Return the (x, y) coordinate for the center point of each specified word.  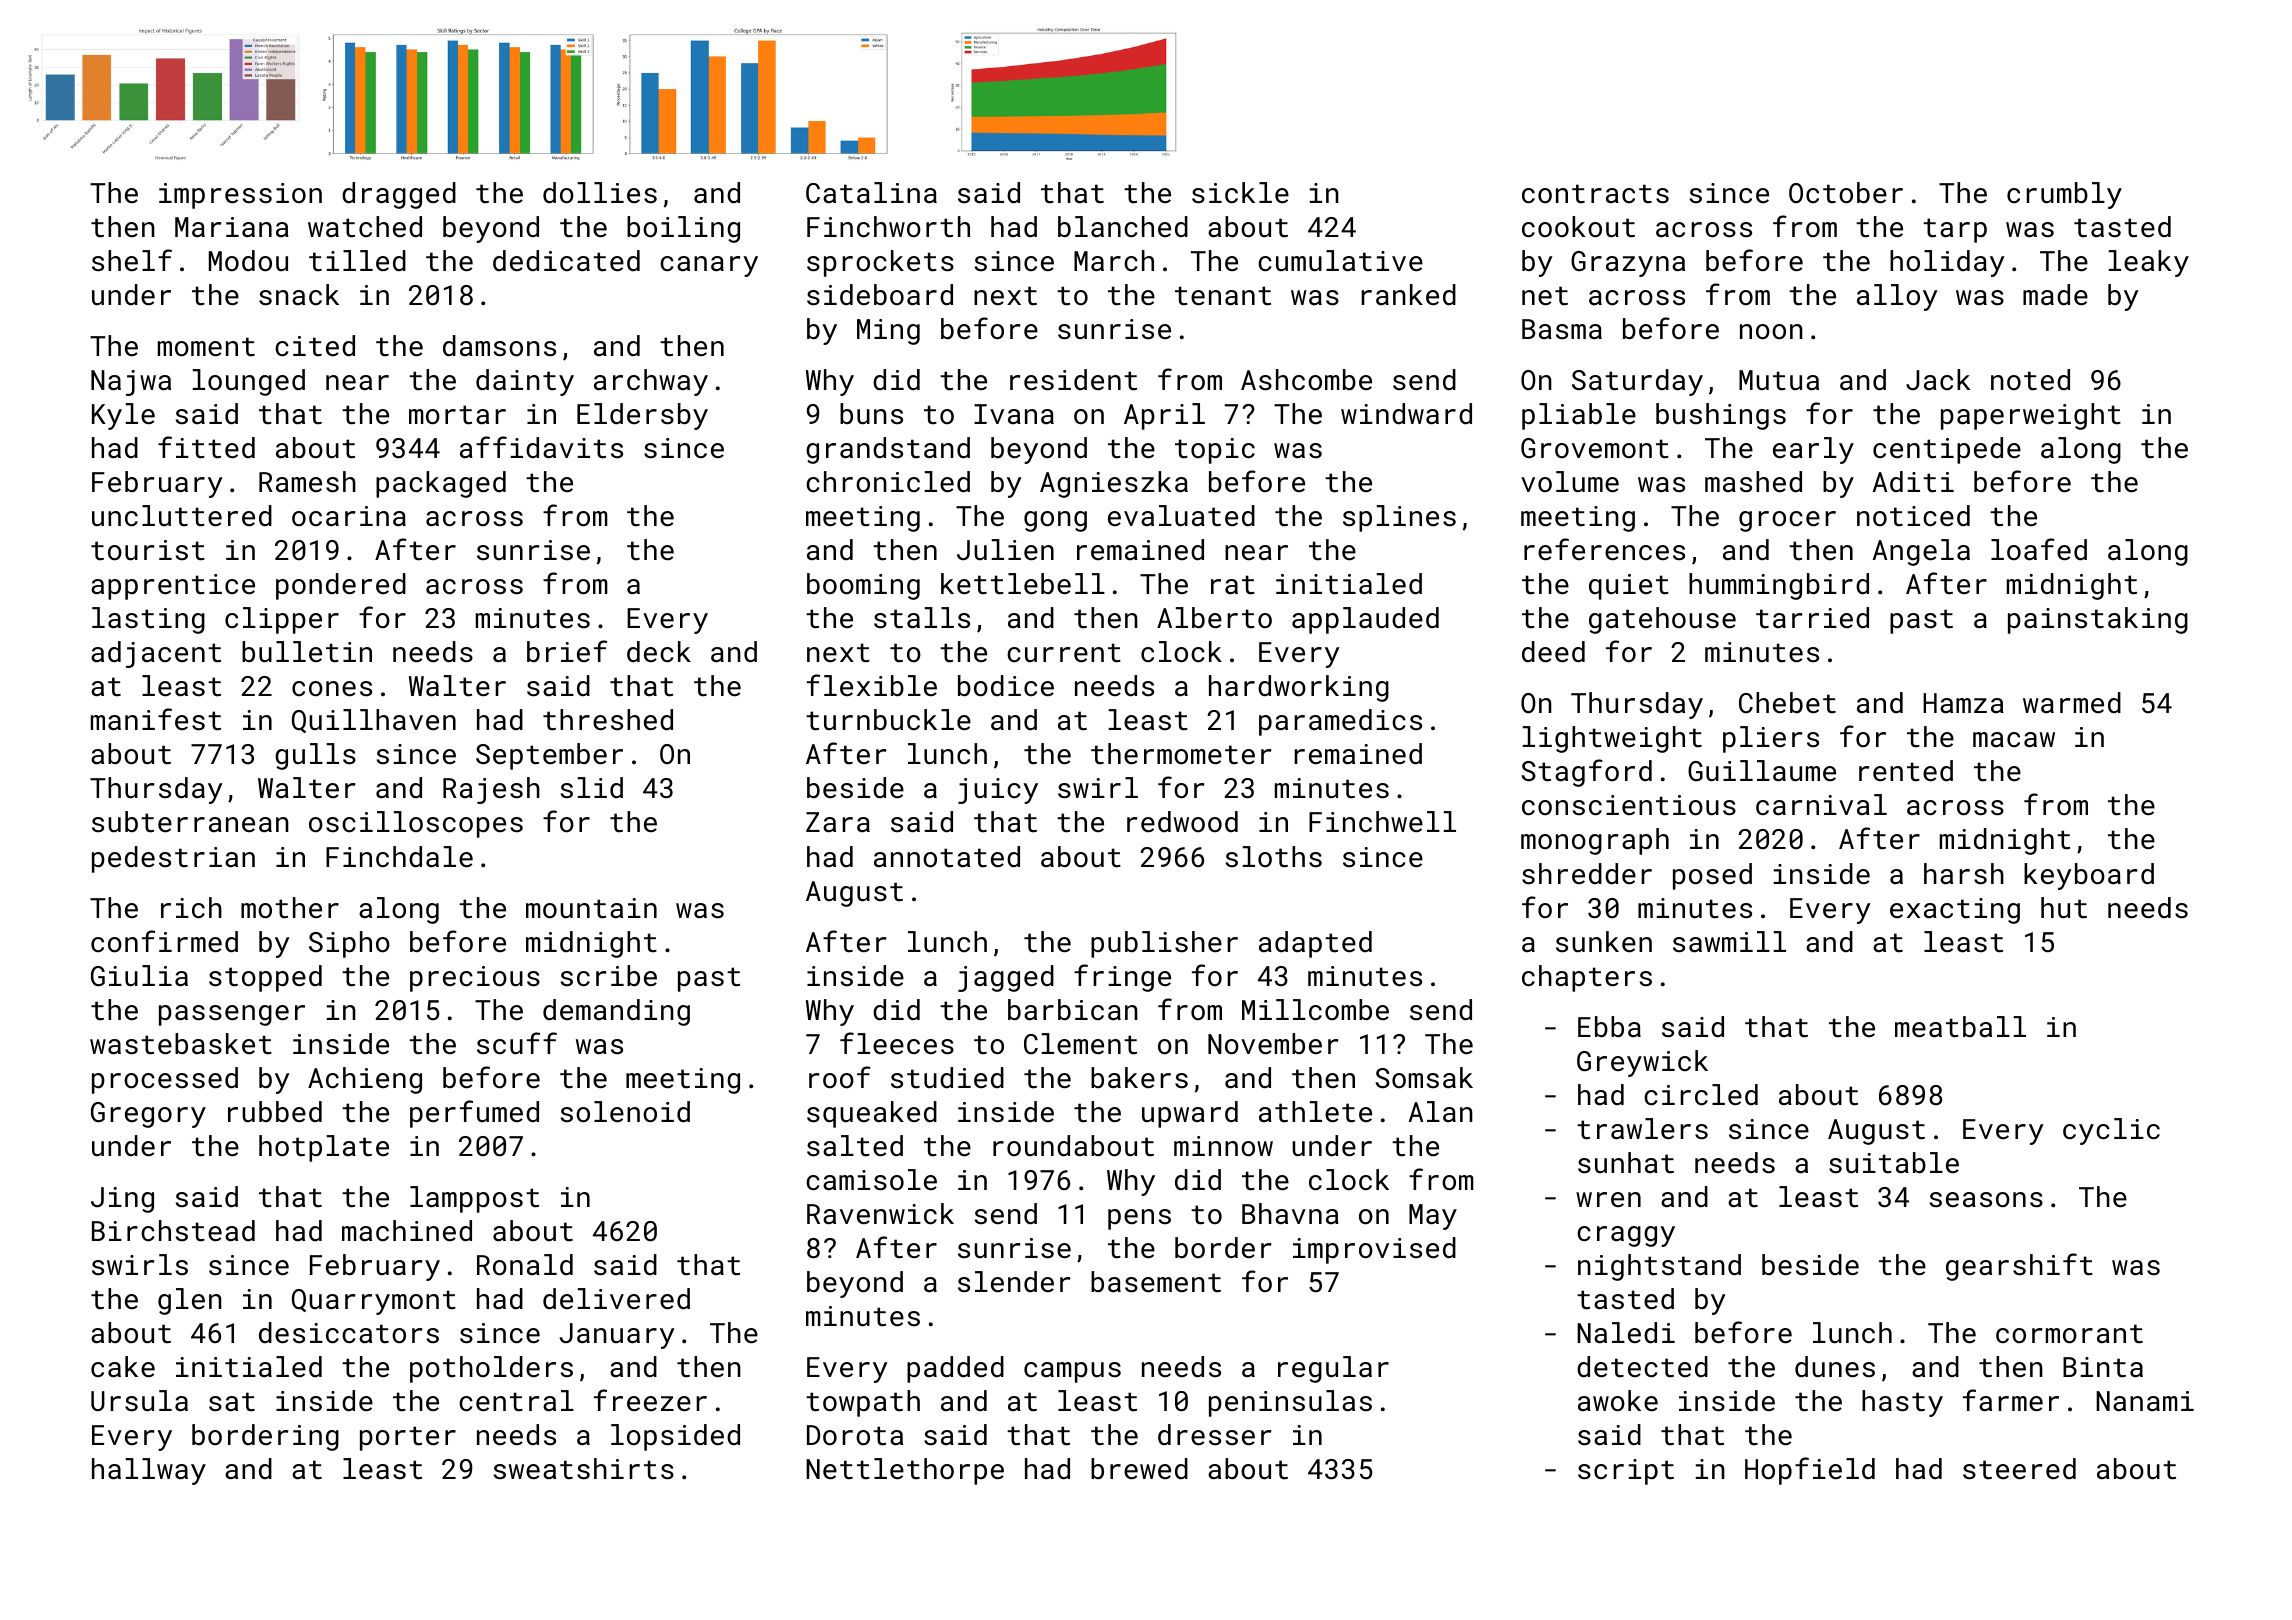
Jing (122, 1200)
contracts (1595, 194)
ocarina (349, 516)
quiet (1629, 587)
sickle (1240, 193)
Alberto (1214, 618)
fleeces (897, 1043)
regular (1333, 1369)
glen (190, 1301)
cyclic (2111, 1131)
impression (240, 196)
